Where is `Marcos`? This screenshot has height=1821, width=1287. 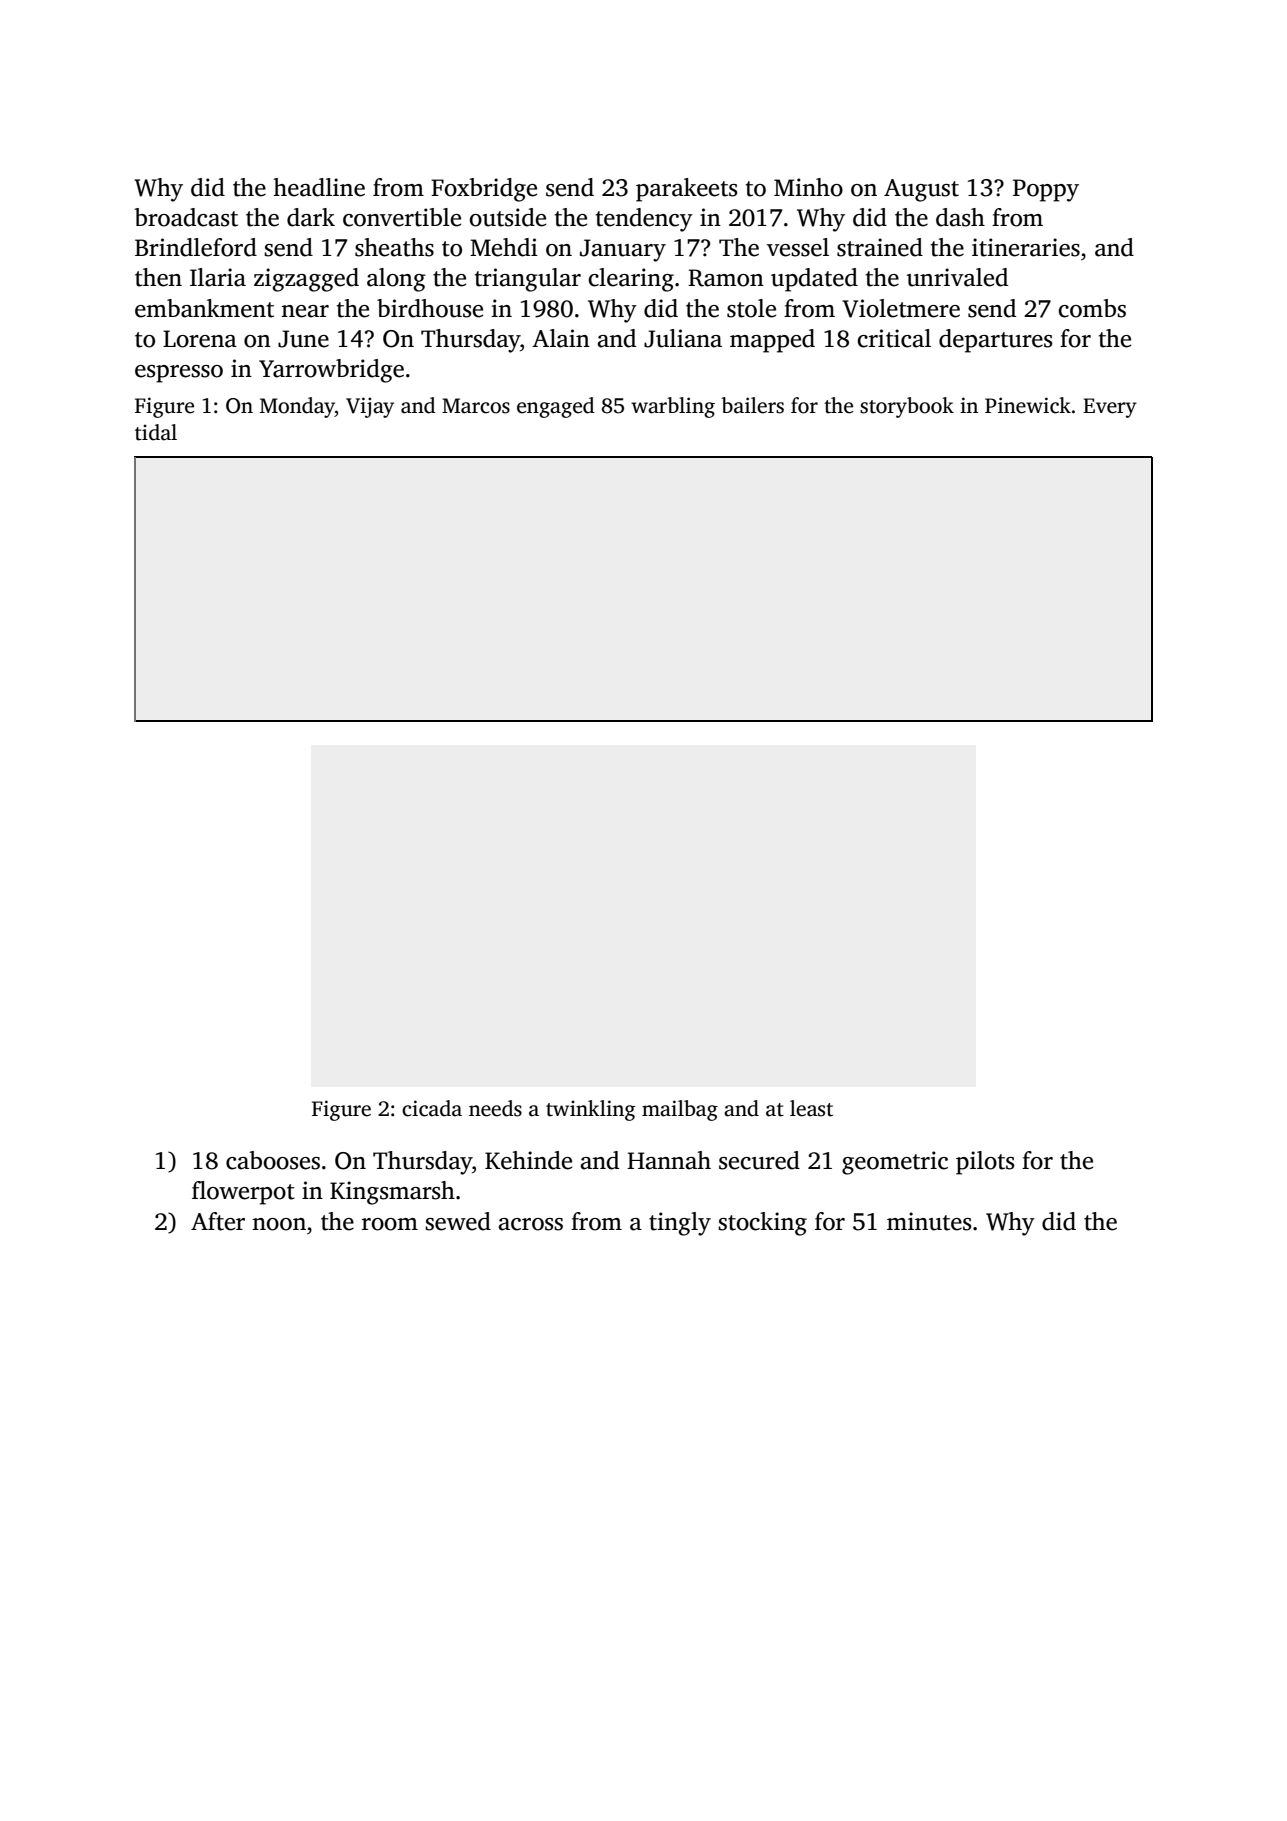
Marcos is located at coordinates (476, 406).
